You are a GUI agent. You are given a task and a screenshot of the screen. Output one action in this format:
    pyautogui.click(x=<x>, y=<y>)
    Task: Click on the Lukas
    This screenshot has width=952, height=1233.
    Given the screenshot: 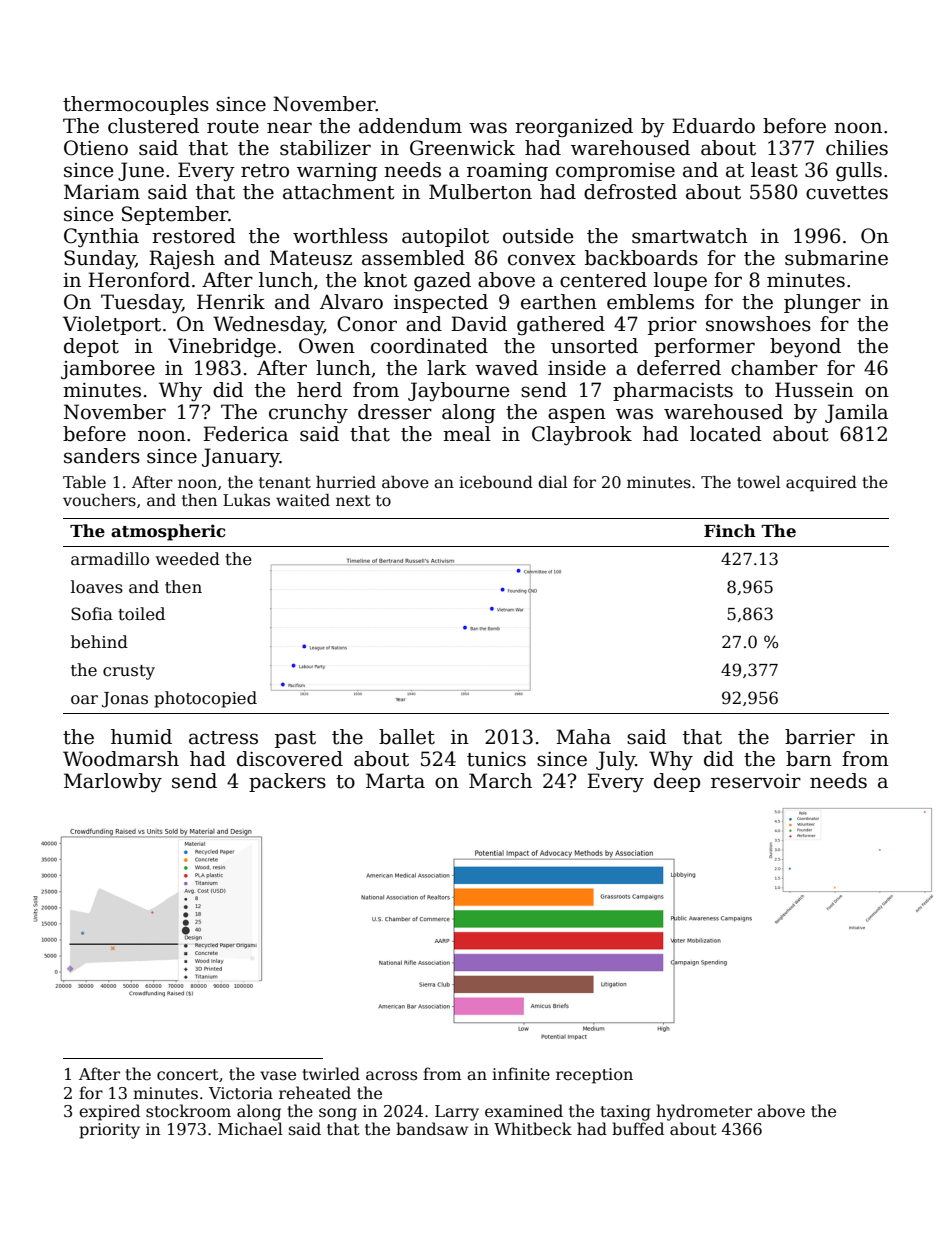 What is the action you would take?
    pyautogui.click(x=246, y=499)
